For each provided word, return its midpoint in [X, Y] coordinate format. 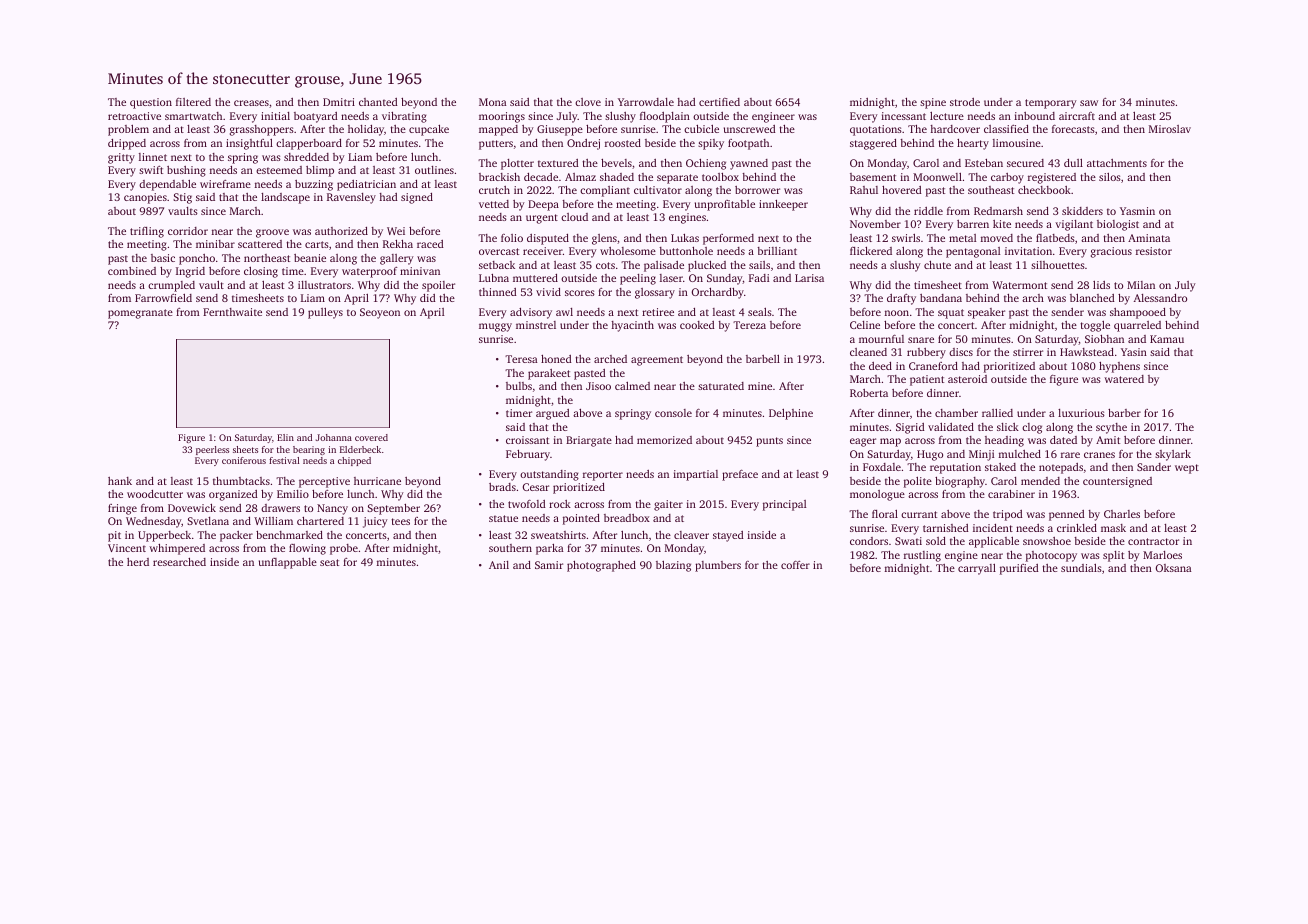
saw [1089, 103]
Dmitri [339, 102]
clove [588, 102]
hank [120, 481]
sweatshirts [558, 535]
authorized [341, 231]
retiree [658, 312]
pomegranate [140, 314]
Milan [1141, 285]
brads [502, 487]
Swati [908, 541]
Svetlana [208, 521]
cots [605, 265]
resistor [1154, 251]
